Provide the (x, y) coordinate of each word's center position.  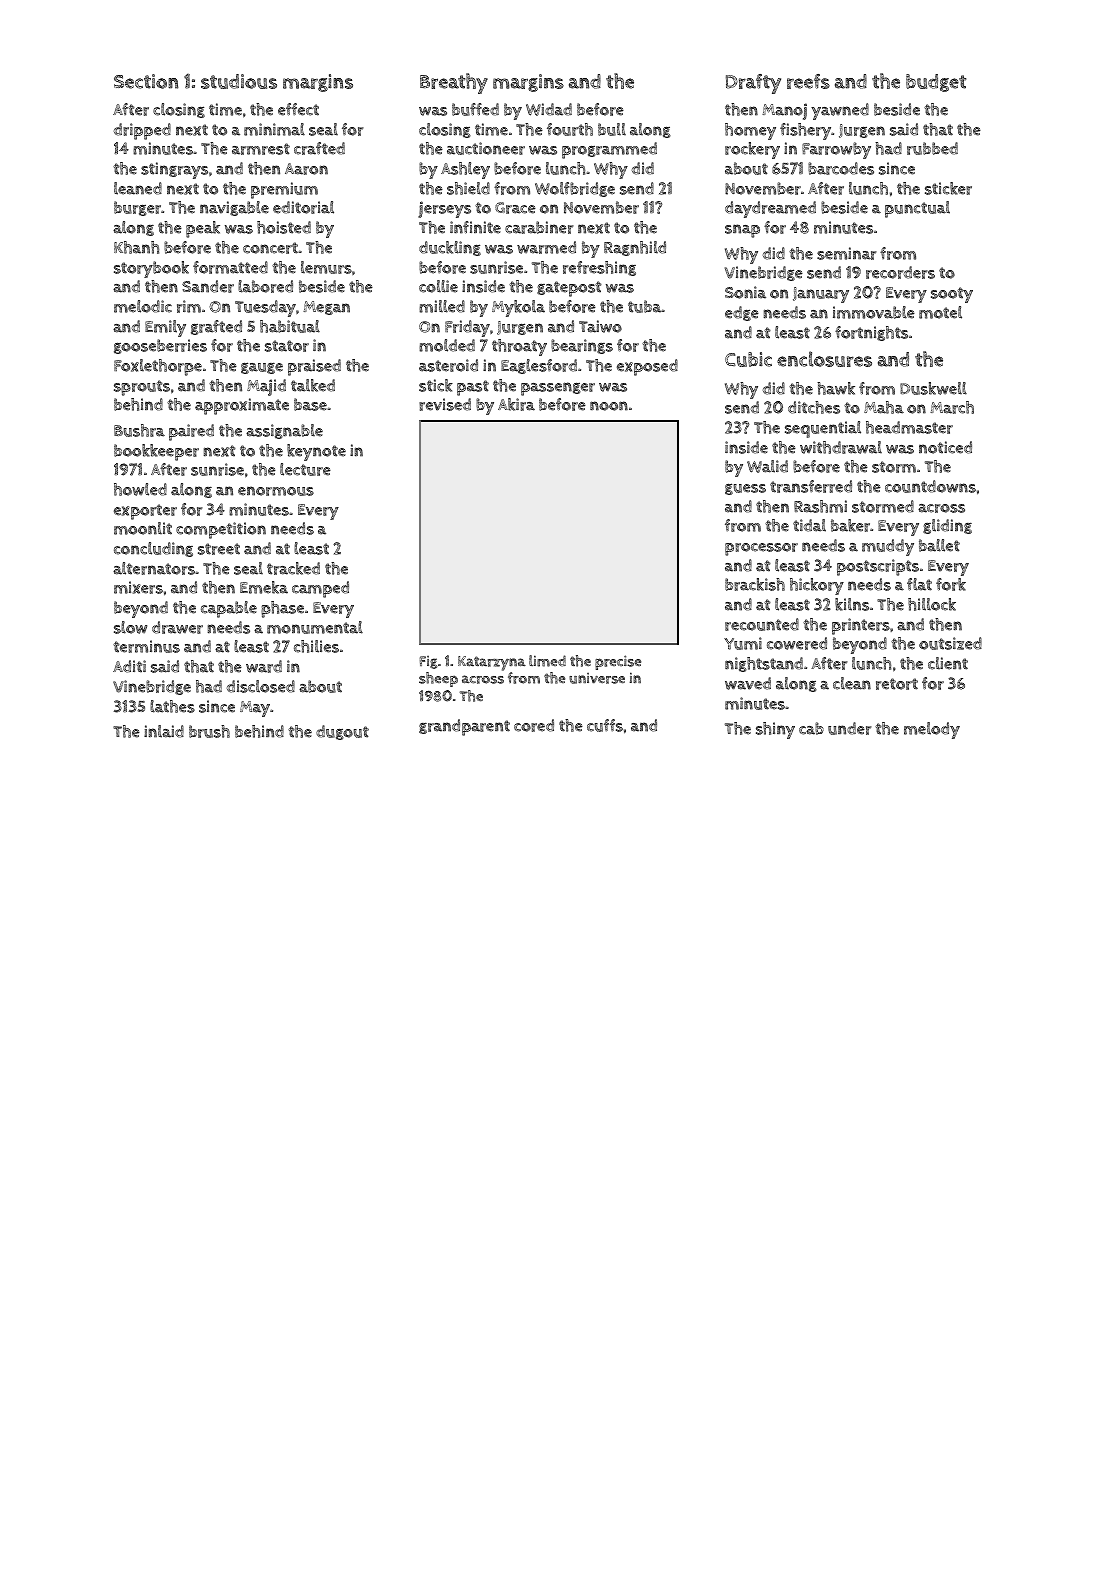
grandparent (464, 727)
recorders (900, 272)
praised (314, 367)
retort (897, 684)
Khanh (136, 247)
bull (612, 129)
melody (932, 730)
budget (936, 83)
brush (209, 731)
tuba (645, 306)
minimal (274, 129)
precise (618, 662)
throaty (519, 347)
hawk (836, 388)
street (219, 549)
